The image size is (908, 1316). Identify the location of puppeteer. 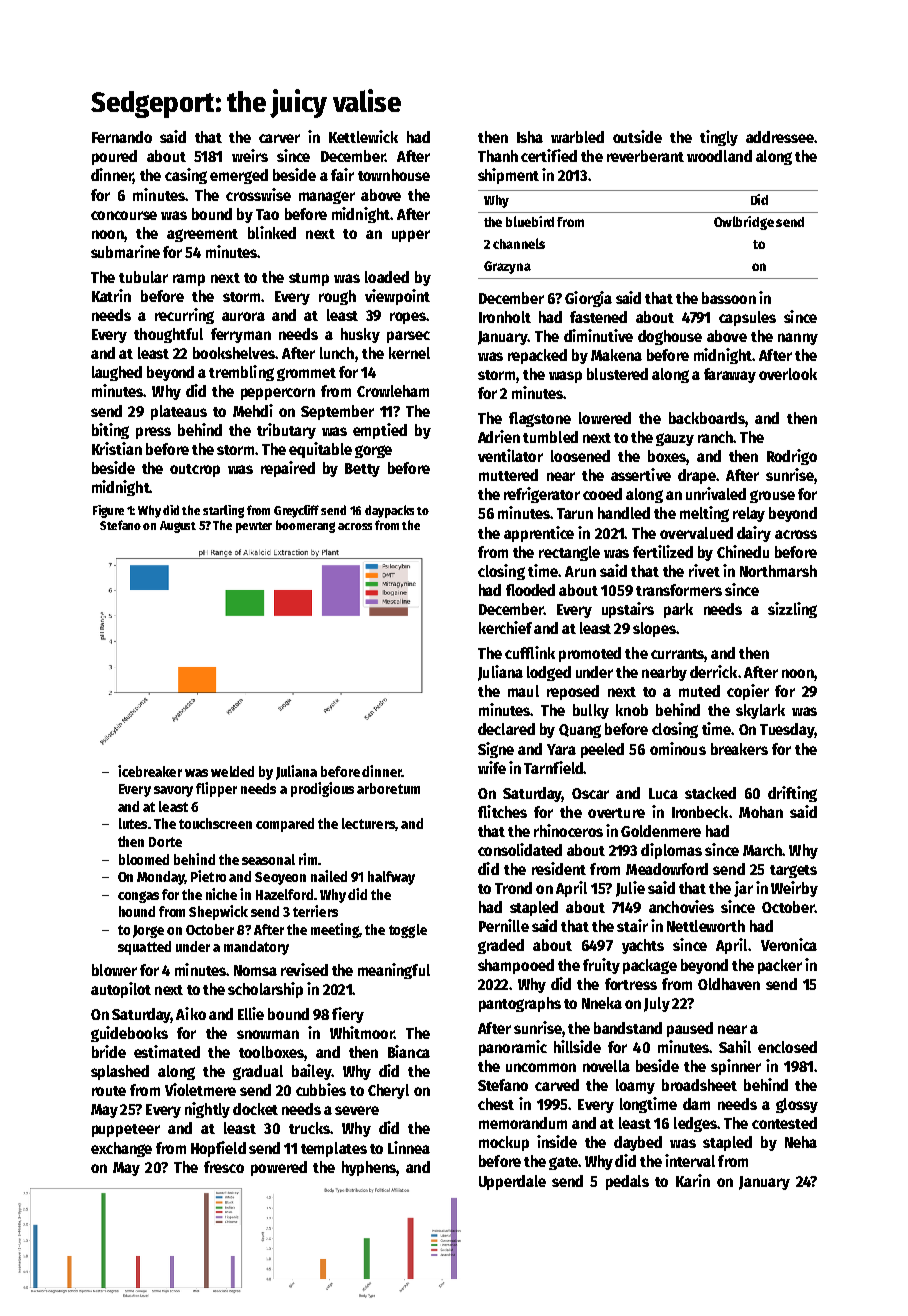
(126, 1130).
